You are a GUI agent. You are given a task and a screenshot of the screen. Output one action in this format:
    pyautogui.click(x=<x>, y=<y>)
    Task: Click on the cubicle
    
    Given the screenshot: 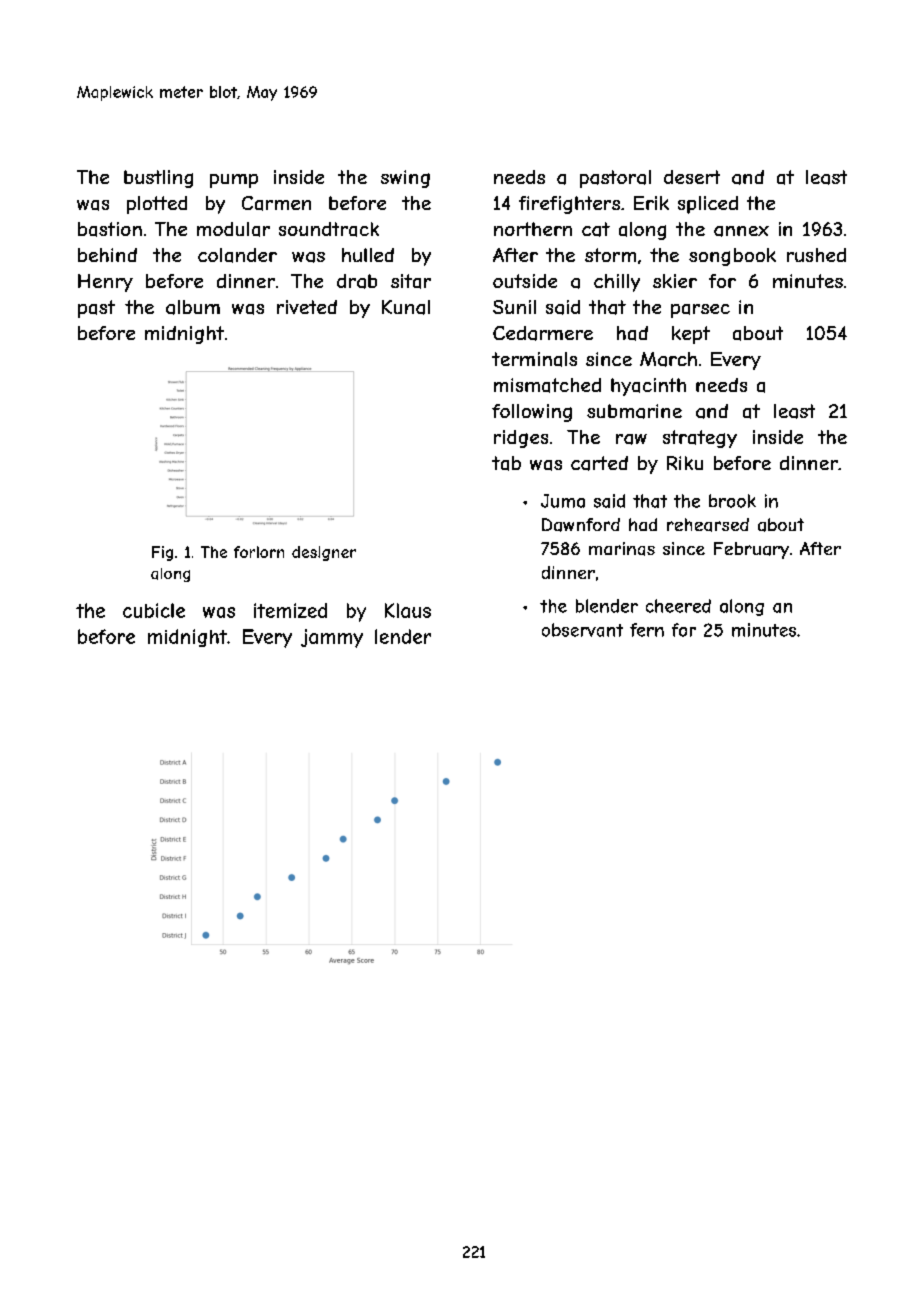 What is the action you would take?
    pyautogui.click(x=154, y=610)
